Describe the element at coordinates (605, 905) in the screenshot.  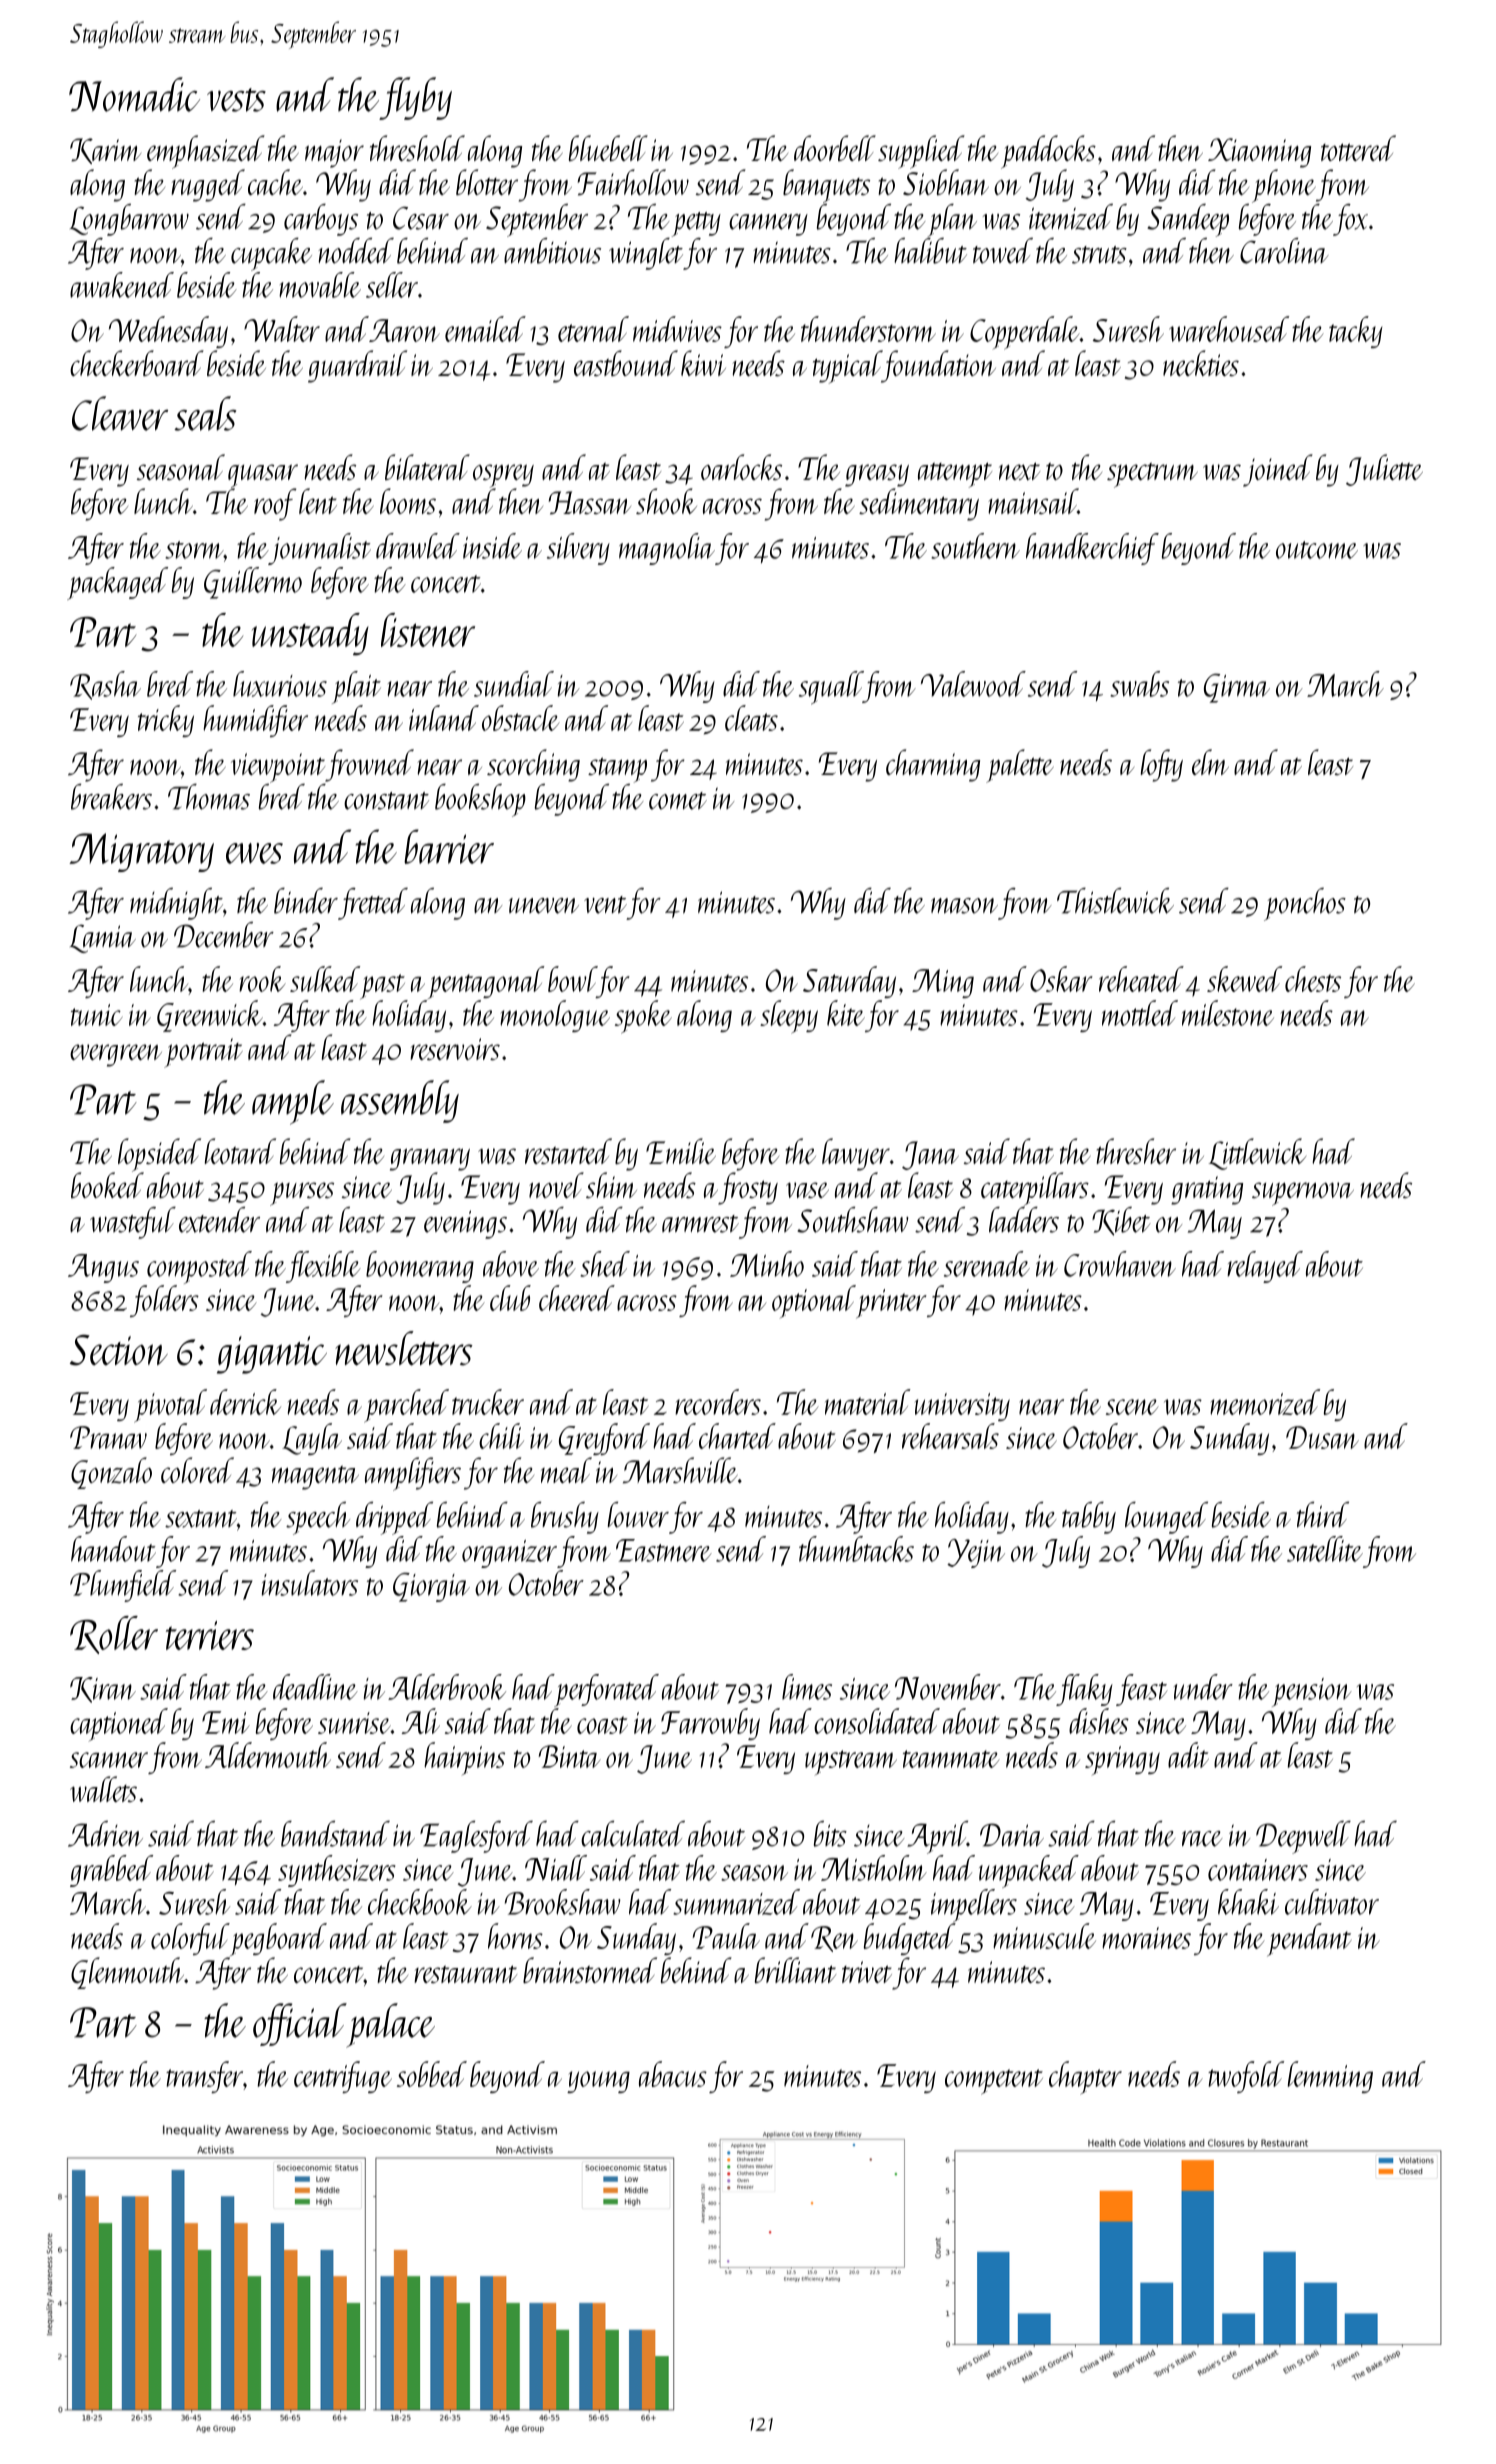
I see `vent` at that location.
